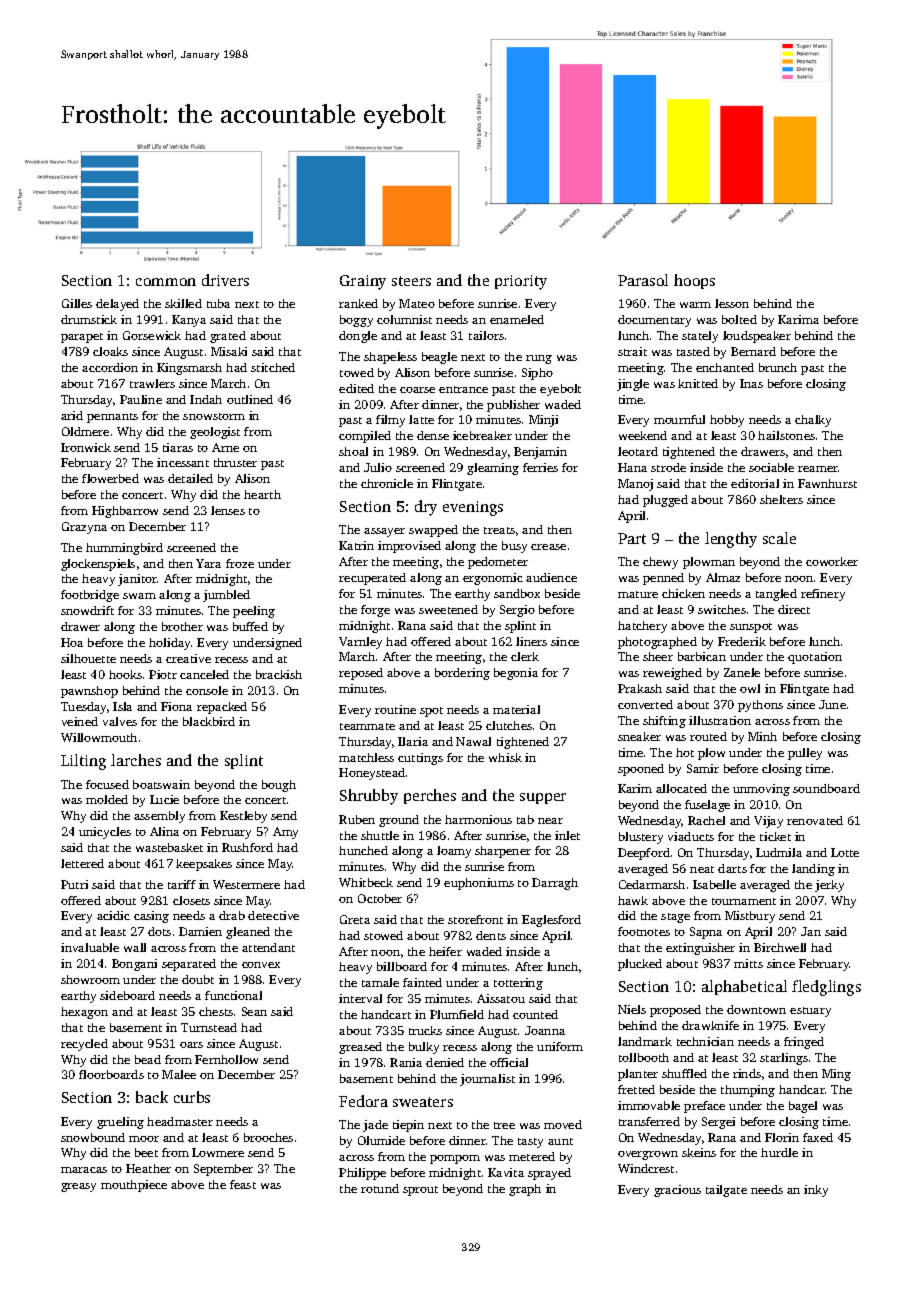 The height and width of the screenshot is (1308, 924). I want to click on dongle, so click(358, 337).
